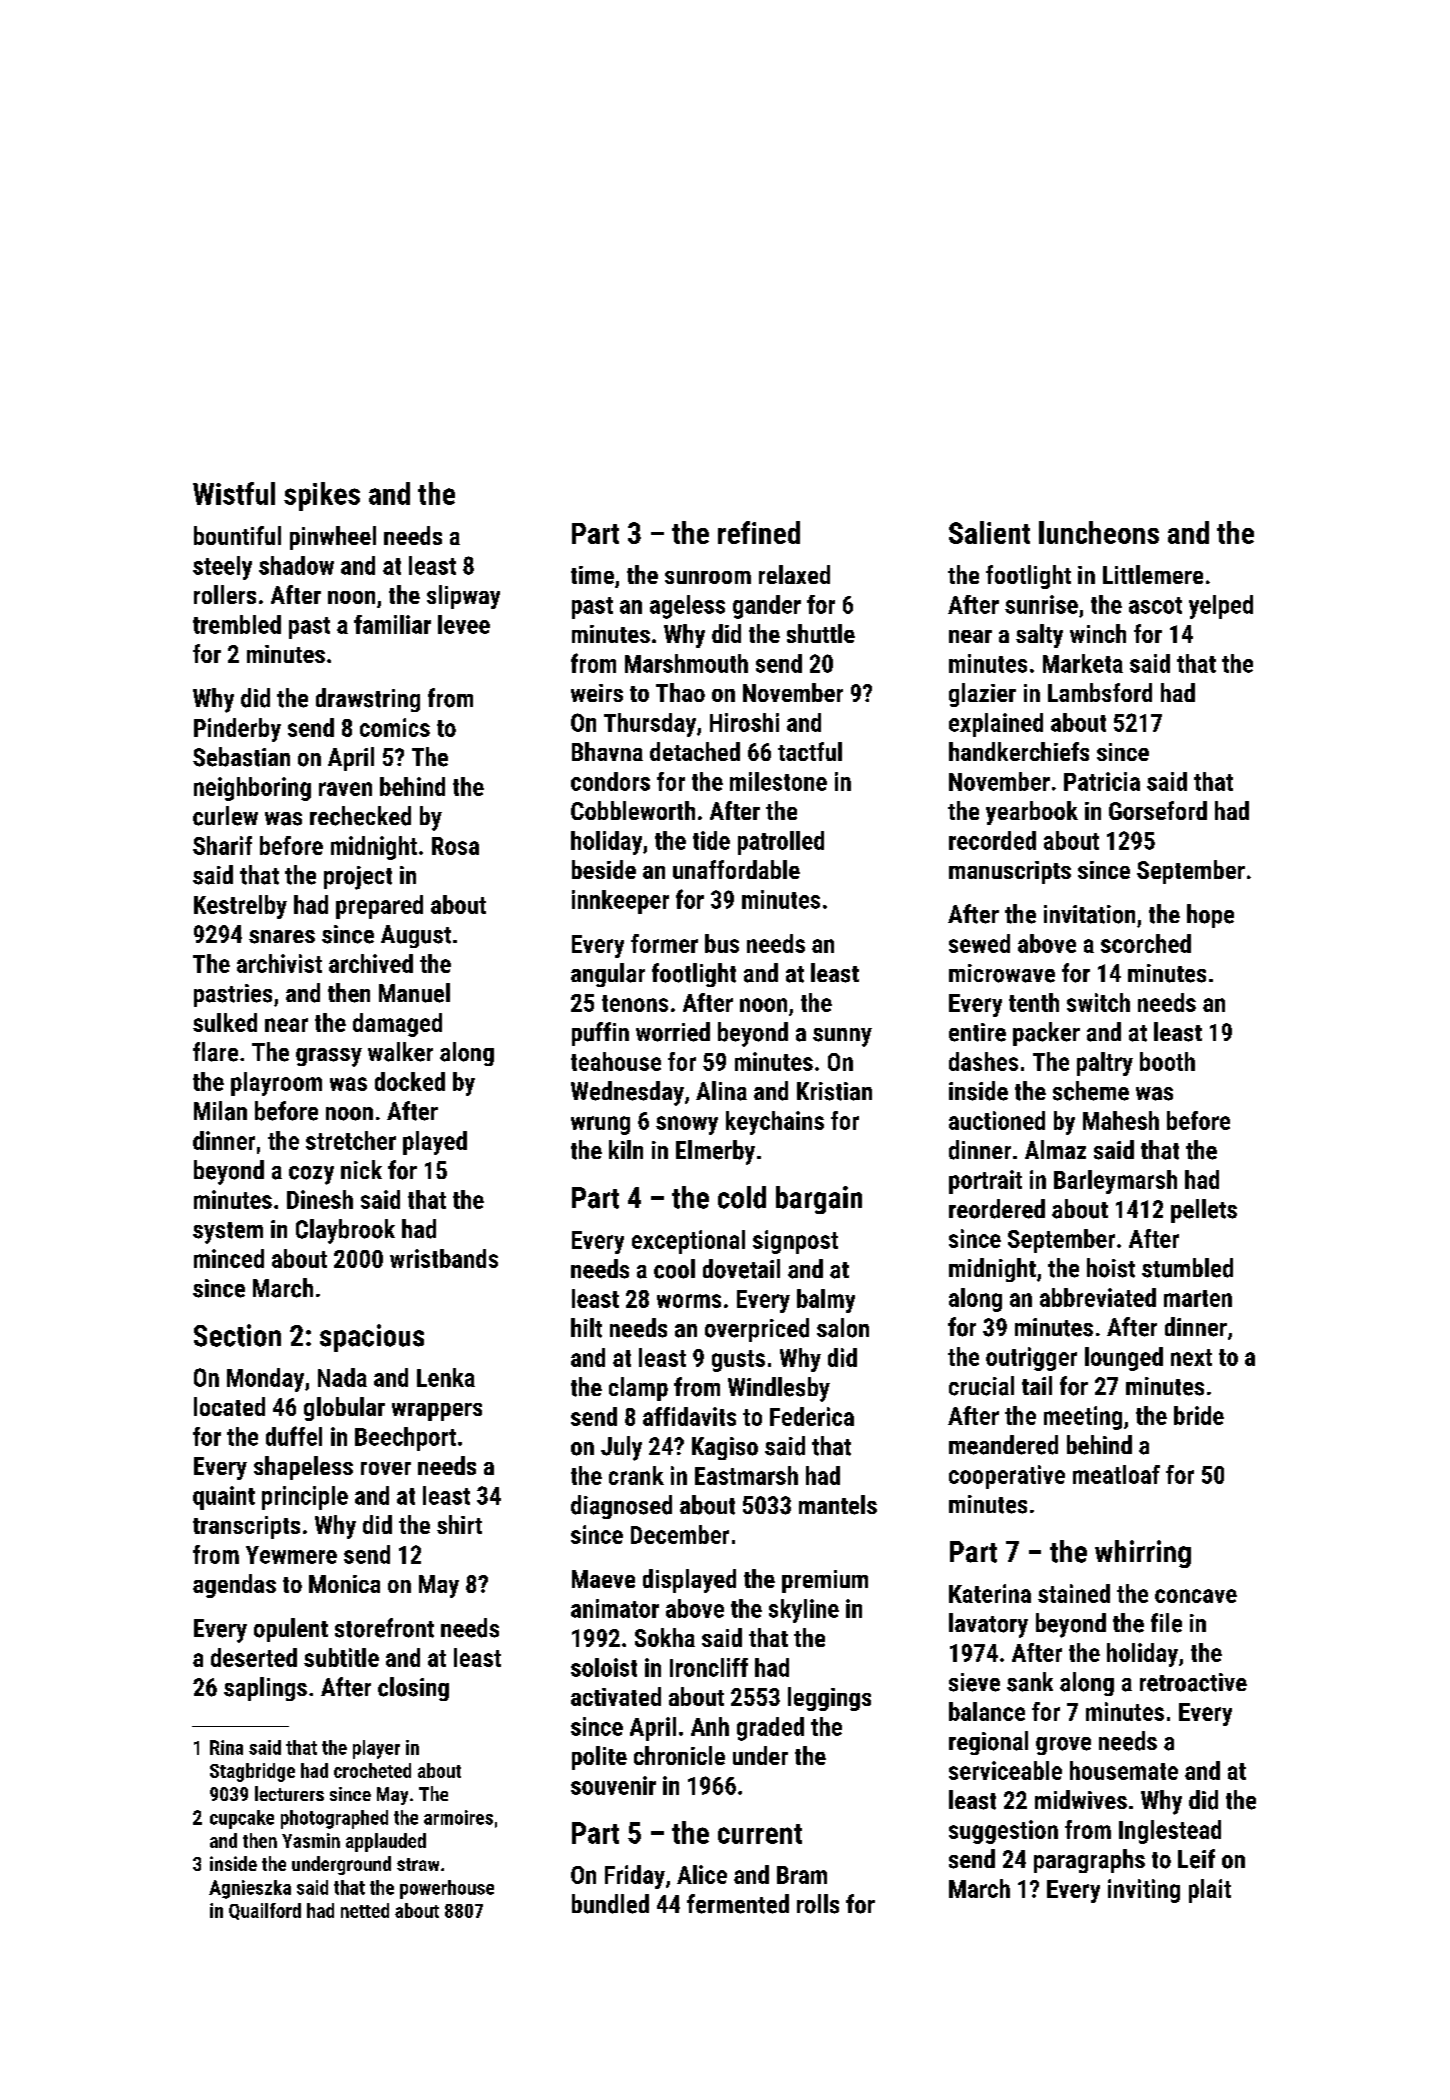 This screenshot has height=2100, width=1450. Describe the element at coordinates (386, 1842) in the screenshot. I see `applauded` at that location.
